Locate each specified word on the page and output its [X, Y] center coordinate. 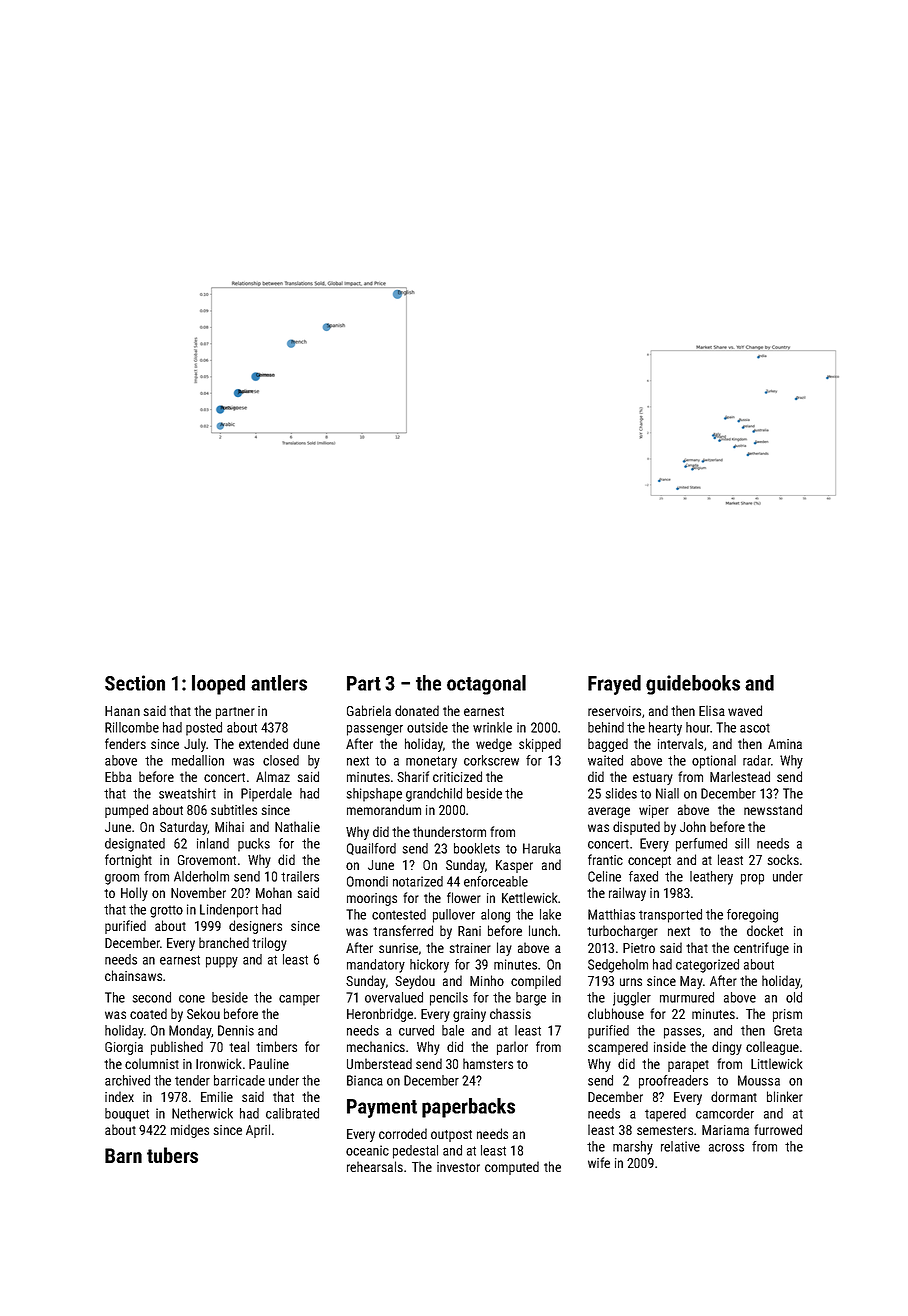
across [726, 1148]
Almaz [273, 776]
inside [670, 1046]
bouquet [127, 1115]
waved [745, 710]
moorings [372, 899]
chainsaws [133, 975]
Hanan [122, 711]
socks [783, 859]
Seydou [415, 982]
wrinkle [492, 727]
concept [649, 862]
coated [148, 1013]
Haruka [542, 848]
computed [512, 1168]
